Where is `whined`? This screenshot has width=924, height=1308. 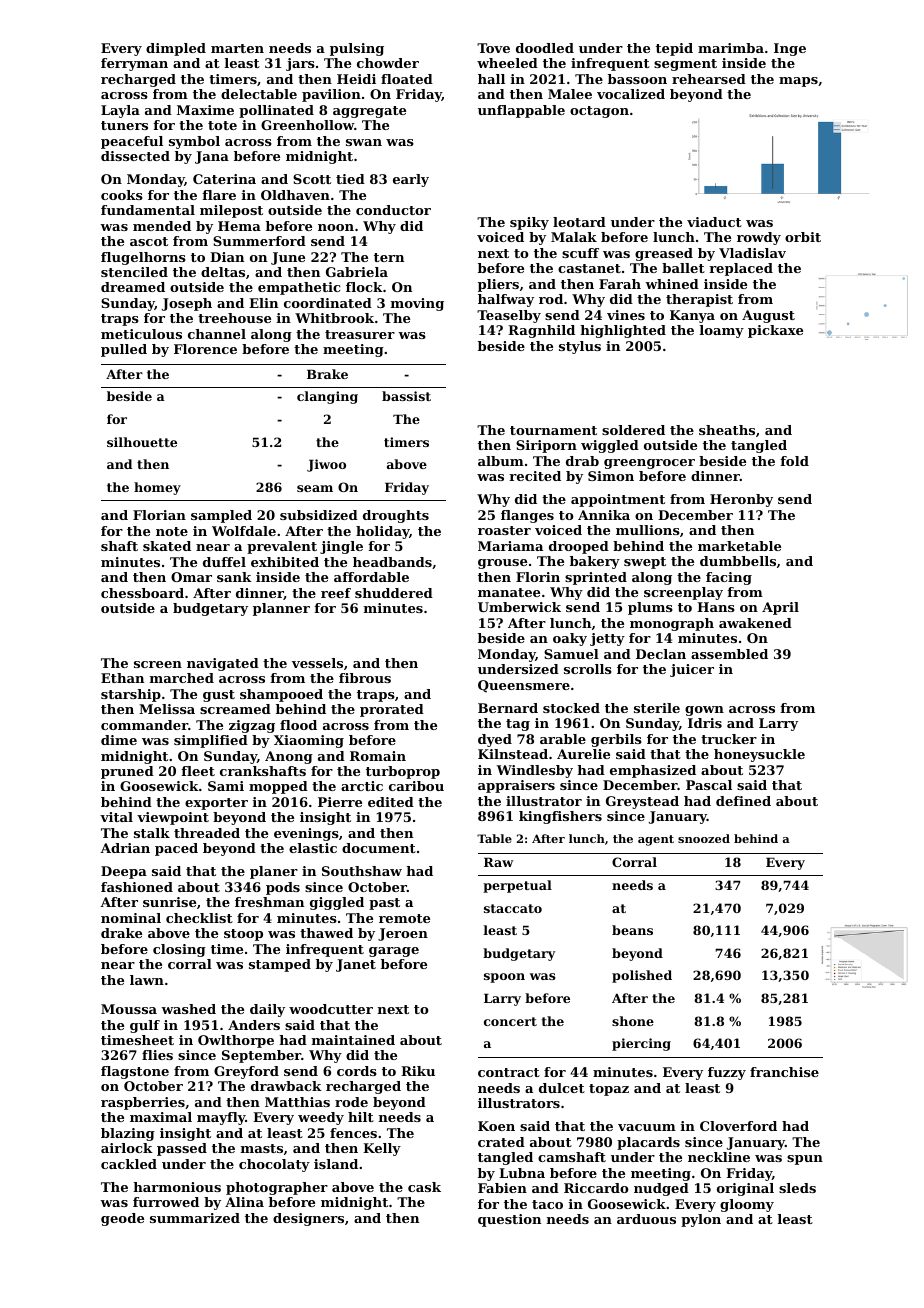
whined is located at coordinates (672, 284).
